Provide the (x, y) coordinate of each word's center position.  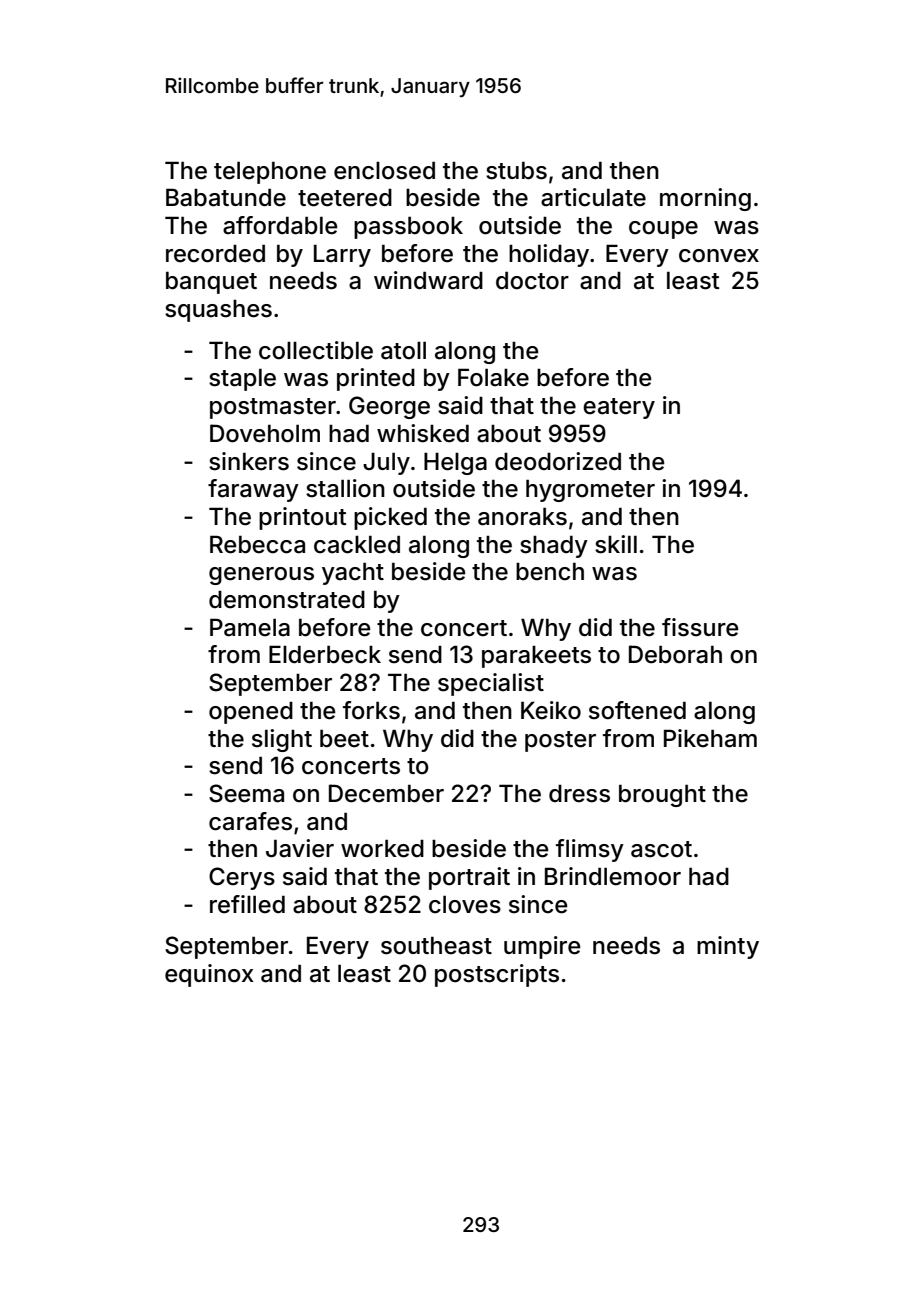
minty (728, 947)
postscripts (497, 975)
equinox (209, 975)
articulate (593, 197)
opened (251, 713)
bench (550, 572)
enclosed (384, 171)
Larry (342, 256)
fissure (700, 627)
